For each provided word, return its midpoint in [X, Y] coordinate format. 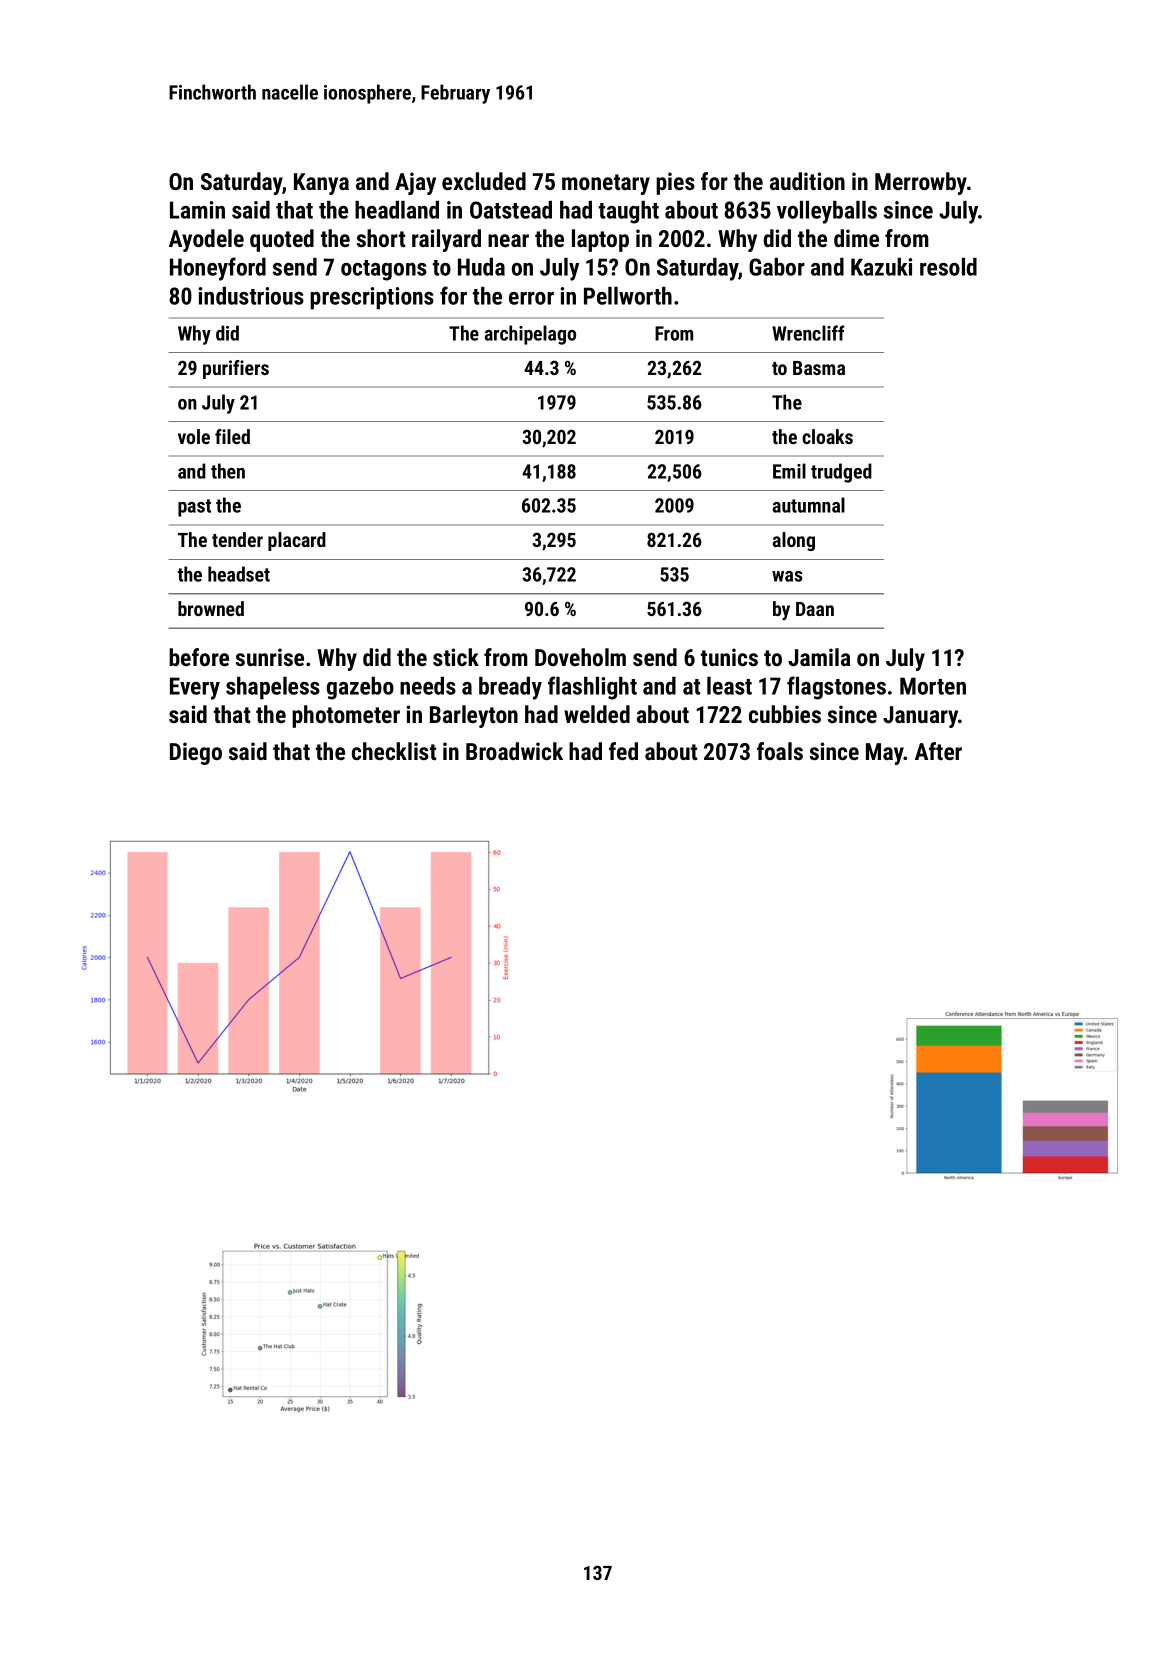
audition [807, 181]
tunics [729, 657]
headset [239, 574]
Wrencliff [808, 333]
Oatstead [511, 210]
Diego [196, 753]
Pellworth [628, 296]
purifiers [236, 369]
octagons [384, 270]
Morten [933, 686]
